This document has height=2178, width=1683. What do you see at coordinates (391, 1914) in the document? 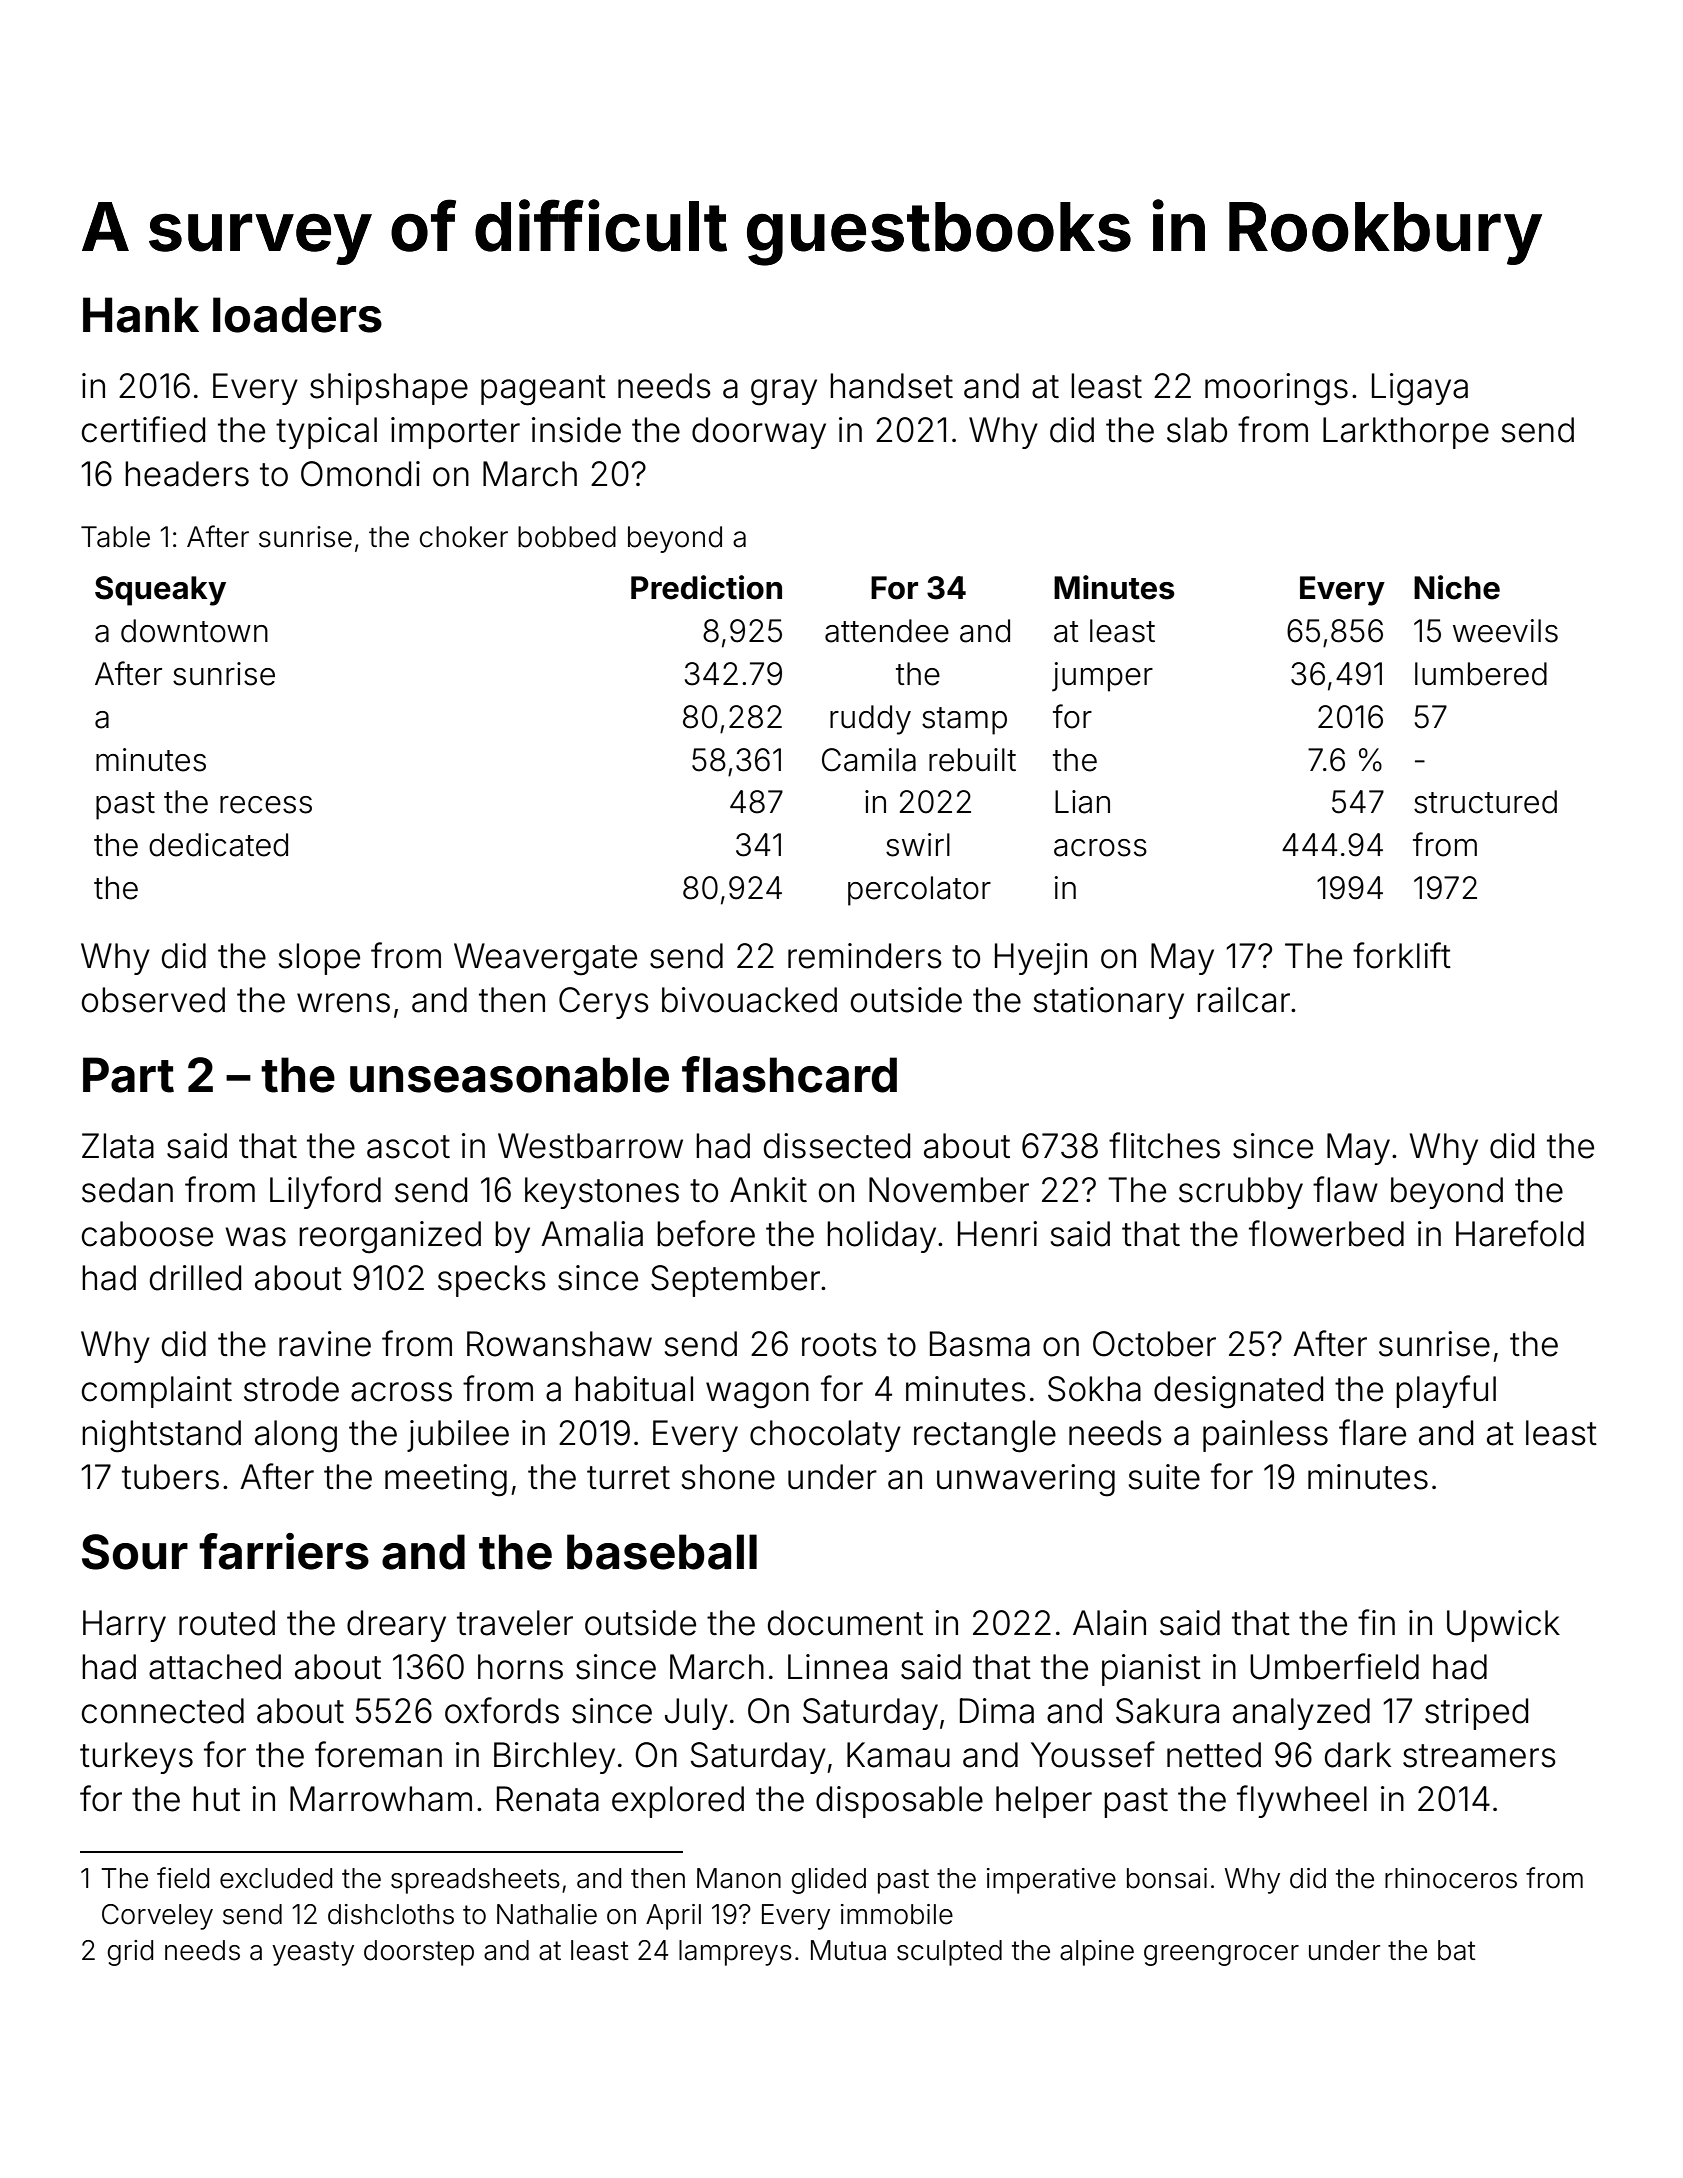
I see `dishcloths` at bounding box center [391, 1914].
